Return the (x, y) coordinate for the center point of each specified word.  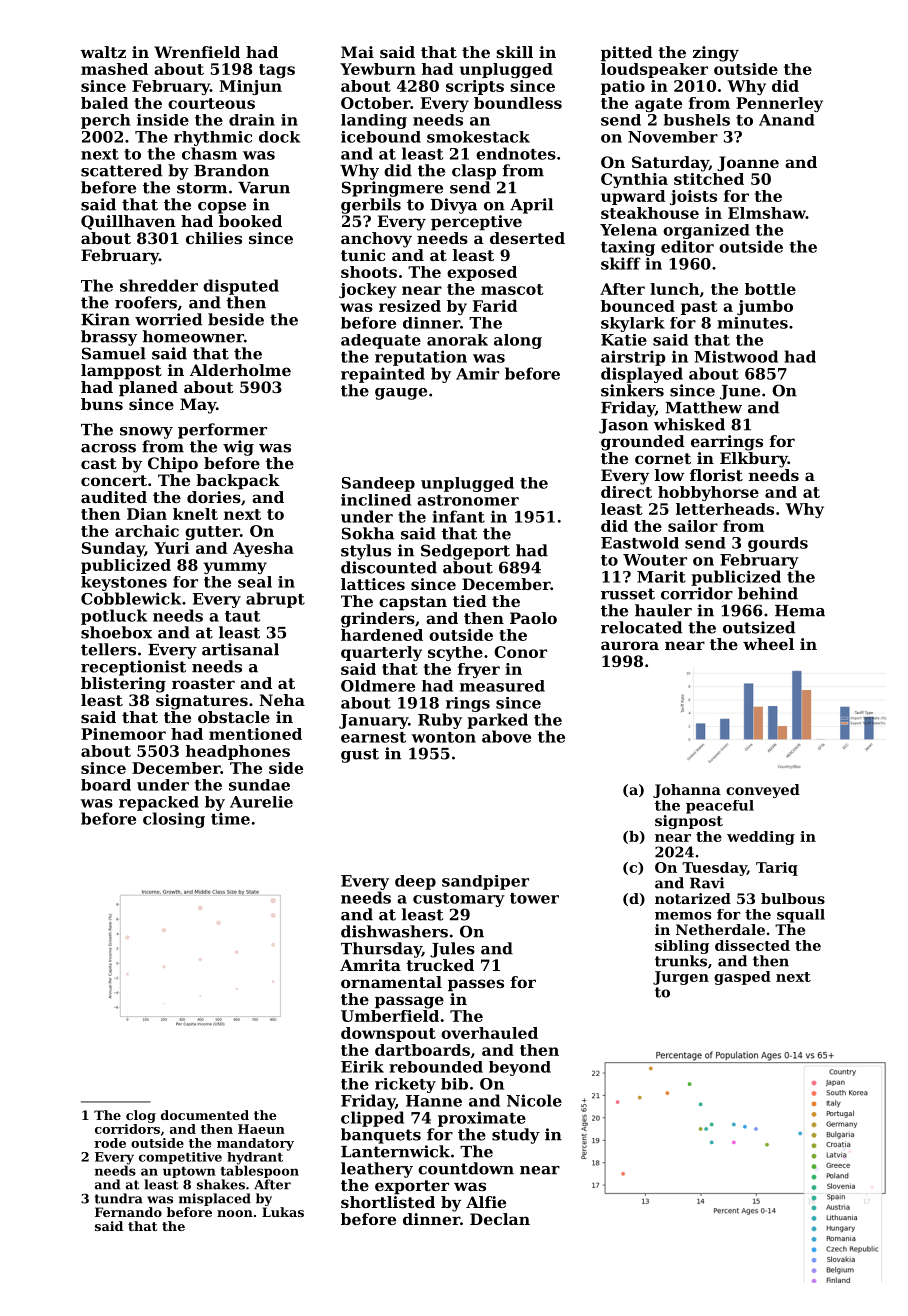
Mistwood (736, 356)
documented (205, 1115)
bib (454, 1084)
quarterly (381, 653)
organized (706, 231)
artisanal (240, 649)
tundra (119, 1198)
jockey (368, 290)
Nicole (534, 1100)
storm (202, 188)
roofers (146, 302)
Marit (661, 576)
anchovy (376, 240)
